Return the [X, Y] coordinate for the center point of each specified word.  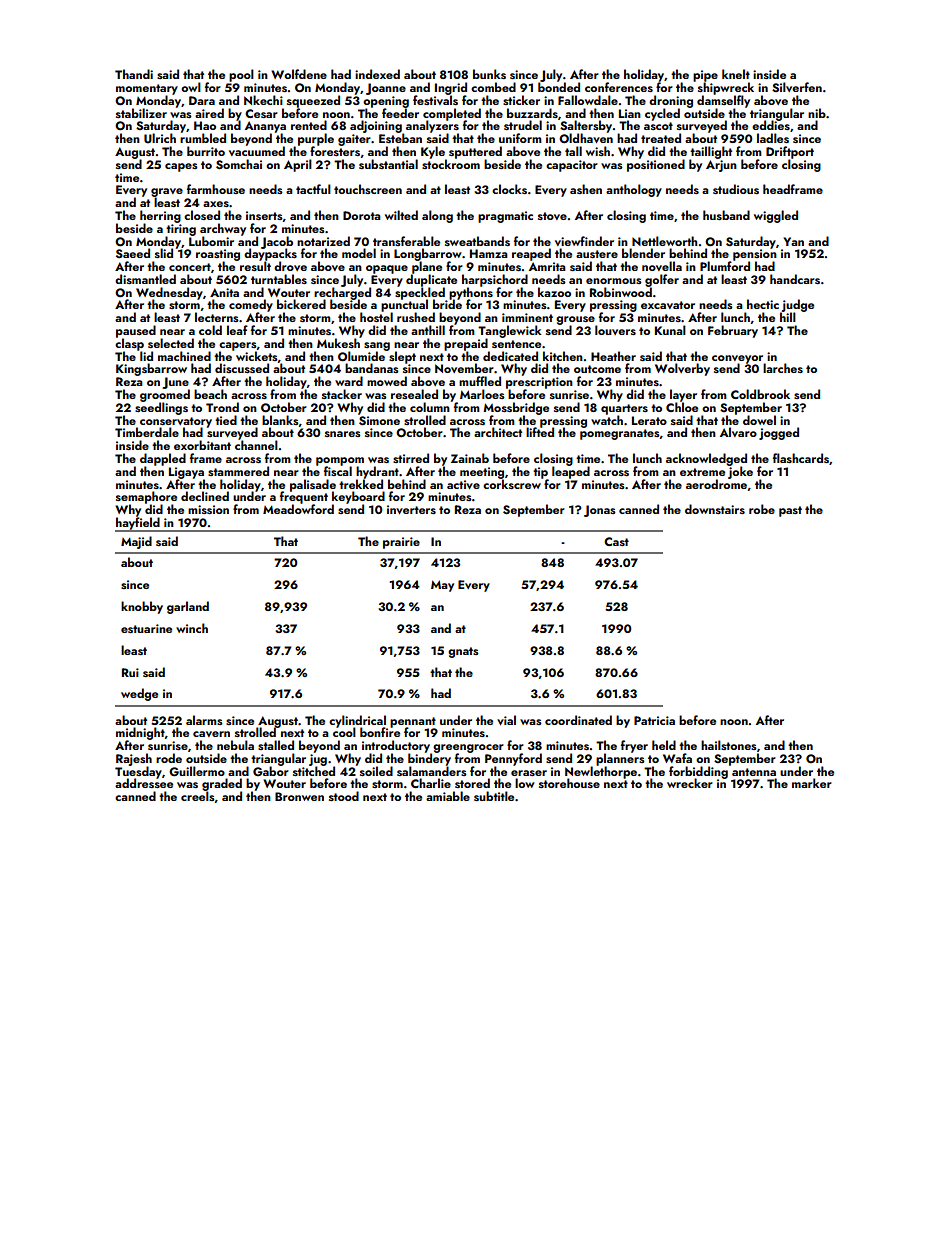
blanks [280, 420]
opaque [387, 269]
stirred [411, 458]
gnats [463, 652]
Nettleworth [664, 241]
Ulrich [160, 138]
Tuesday [138, 772]
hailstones [729, 745]
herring [160, 216]
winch [192, 628]
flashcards [801, 458]
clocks [509, 189]
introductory [396, 746]
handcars [795, 279]
